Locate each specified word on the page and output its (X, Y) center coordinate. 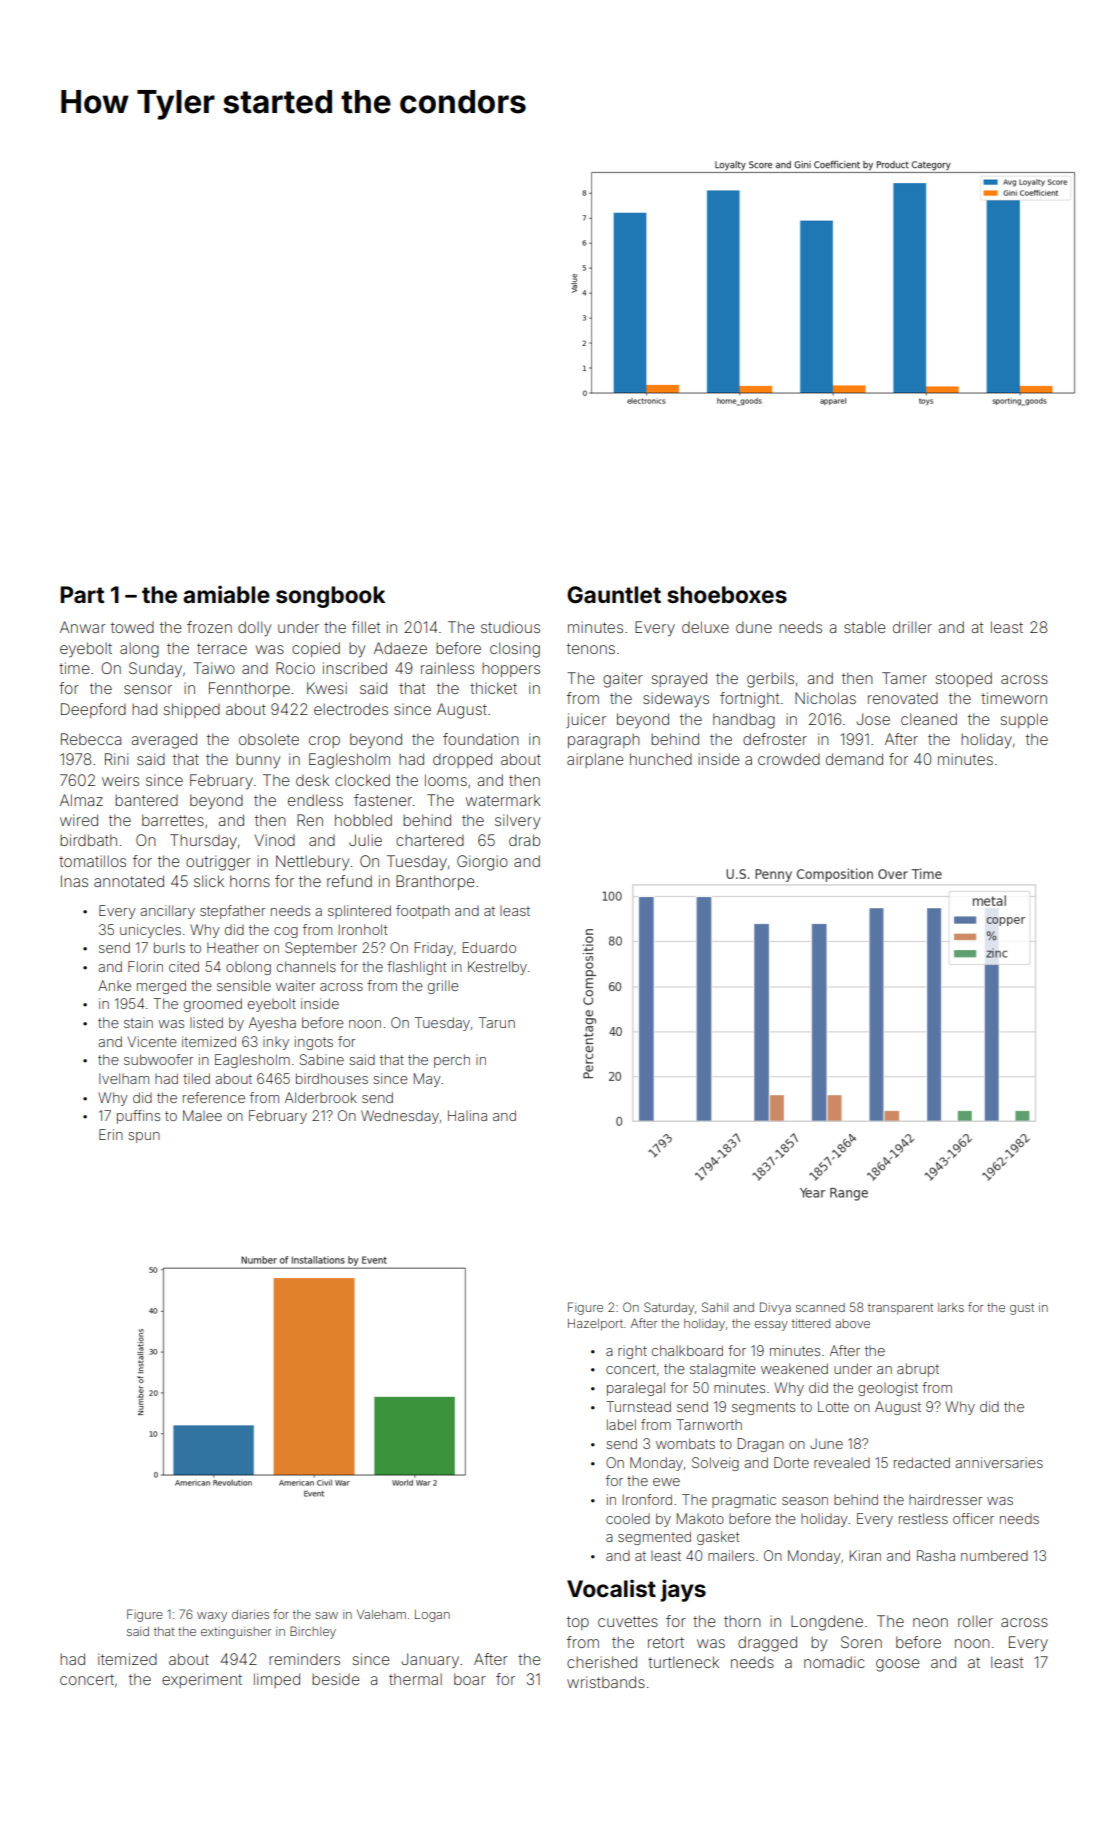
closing (515, 650)
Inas (74, 881)
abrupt (918, 1370)
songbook (330, 597)
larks (951, 1307)
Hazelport (595, 1325)
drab (524, 840)
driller (912, 627)
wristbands (606, 1682)
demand (854, 759)
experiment (202, 1680)
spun (144, 1137)
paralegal (636, 1389)
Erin (111, 1134)
